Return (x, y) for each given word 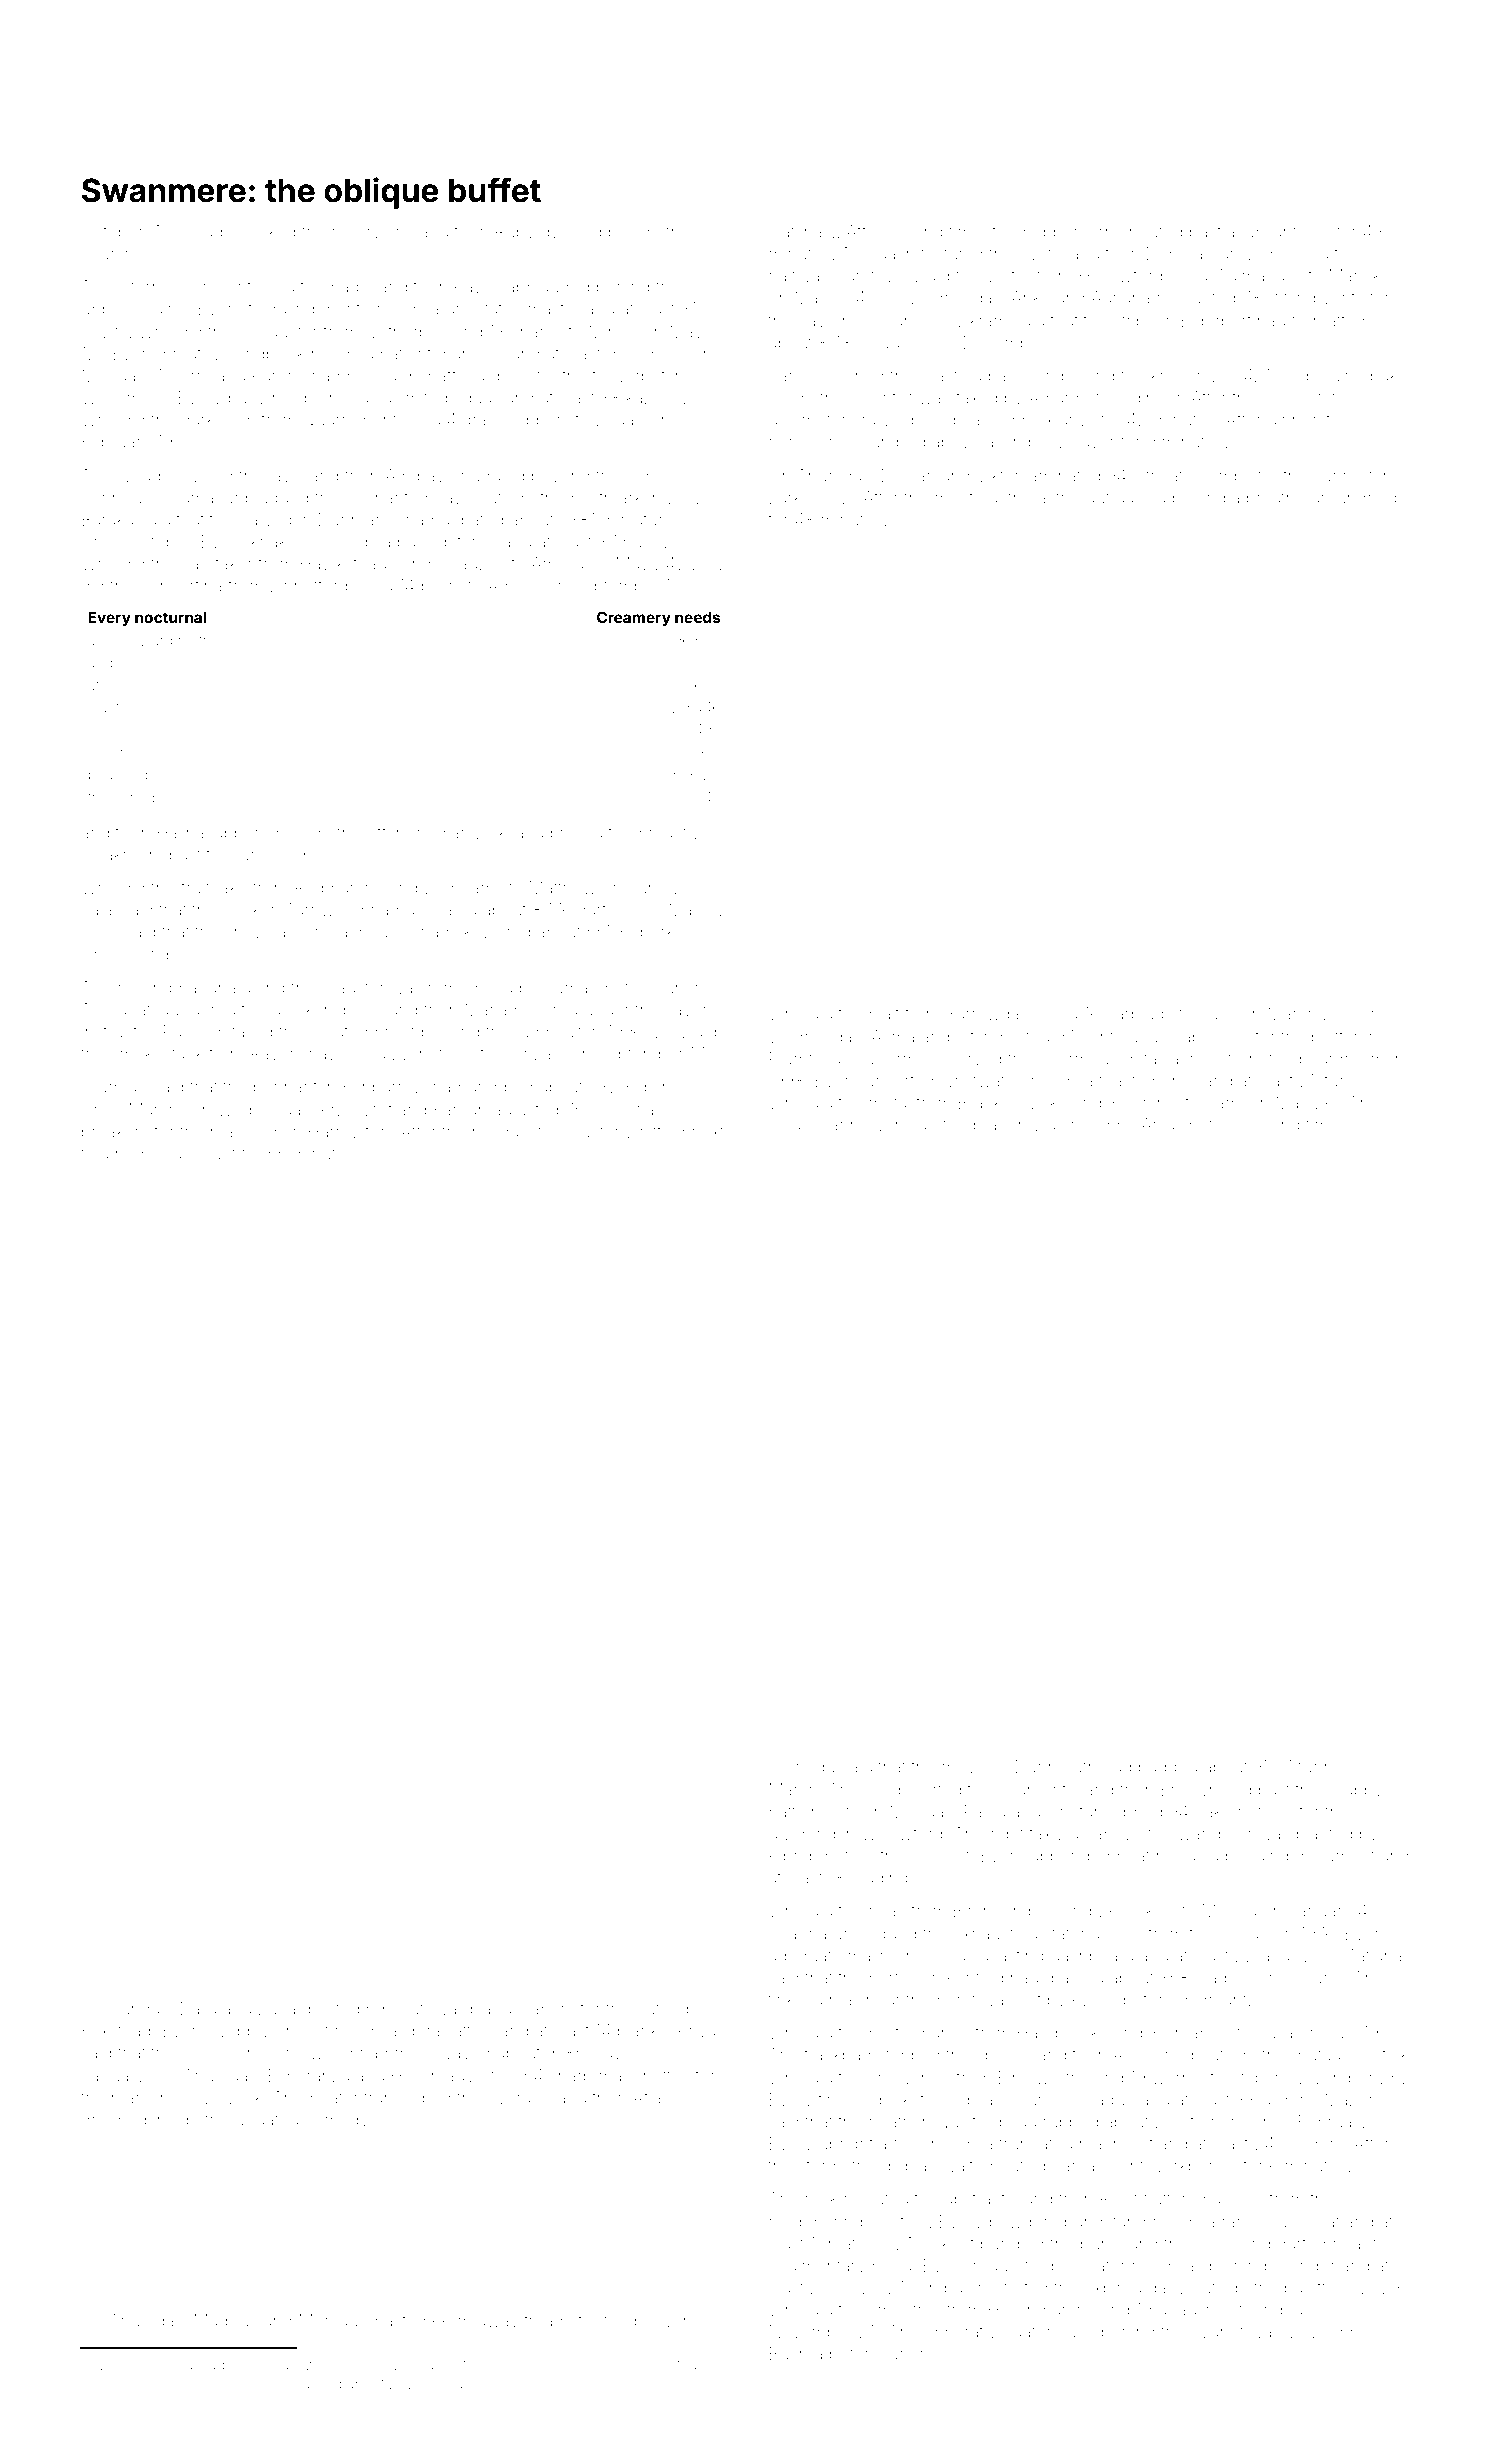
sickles (1150, 1910)
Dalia (198, 2008)
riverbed (119, 2383)
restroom (208, 641)
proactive (674, 834)
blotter (1335, 1036)
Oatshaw (802, 231)
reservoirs (371, 231)
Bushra (796, 2353)
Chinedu (802, 1766)
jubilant (1269, 233)
